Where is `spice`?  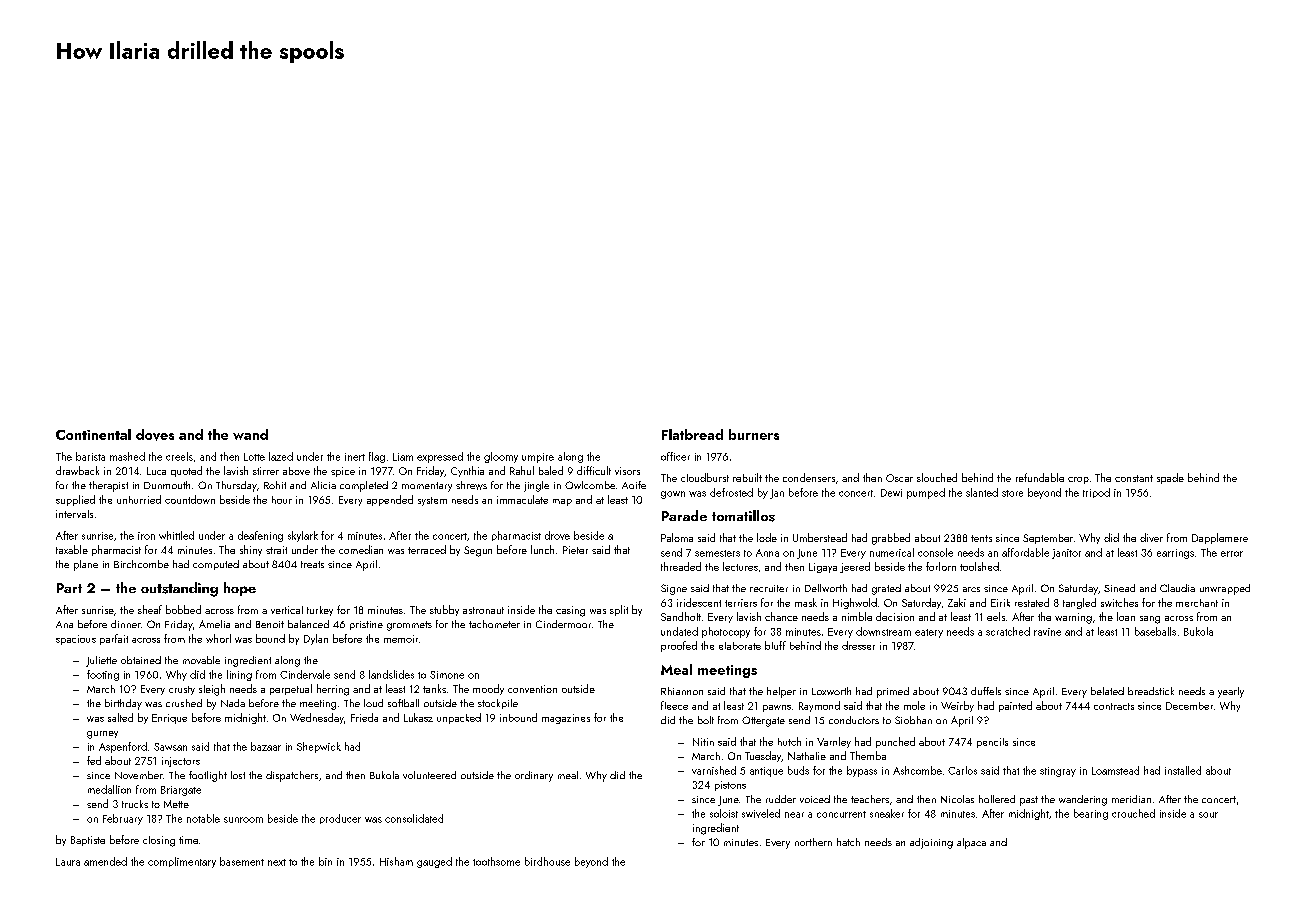
spice is located at coordinates (343, 472).
